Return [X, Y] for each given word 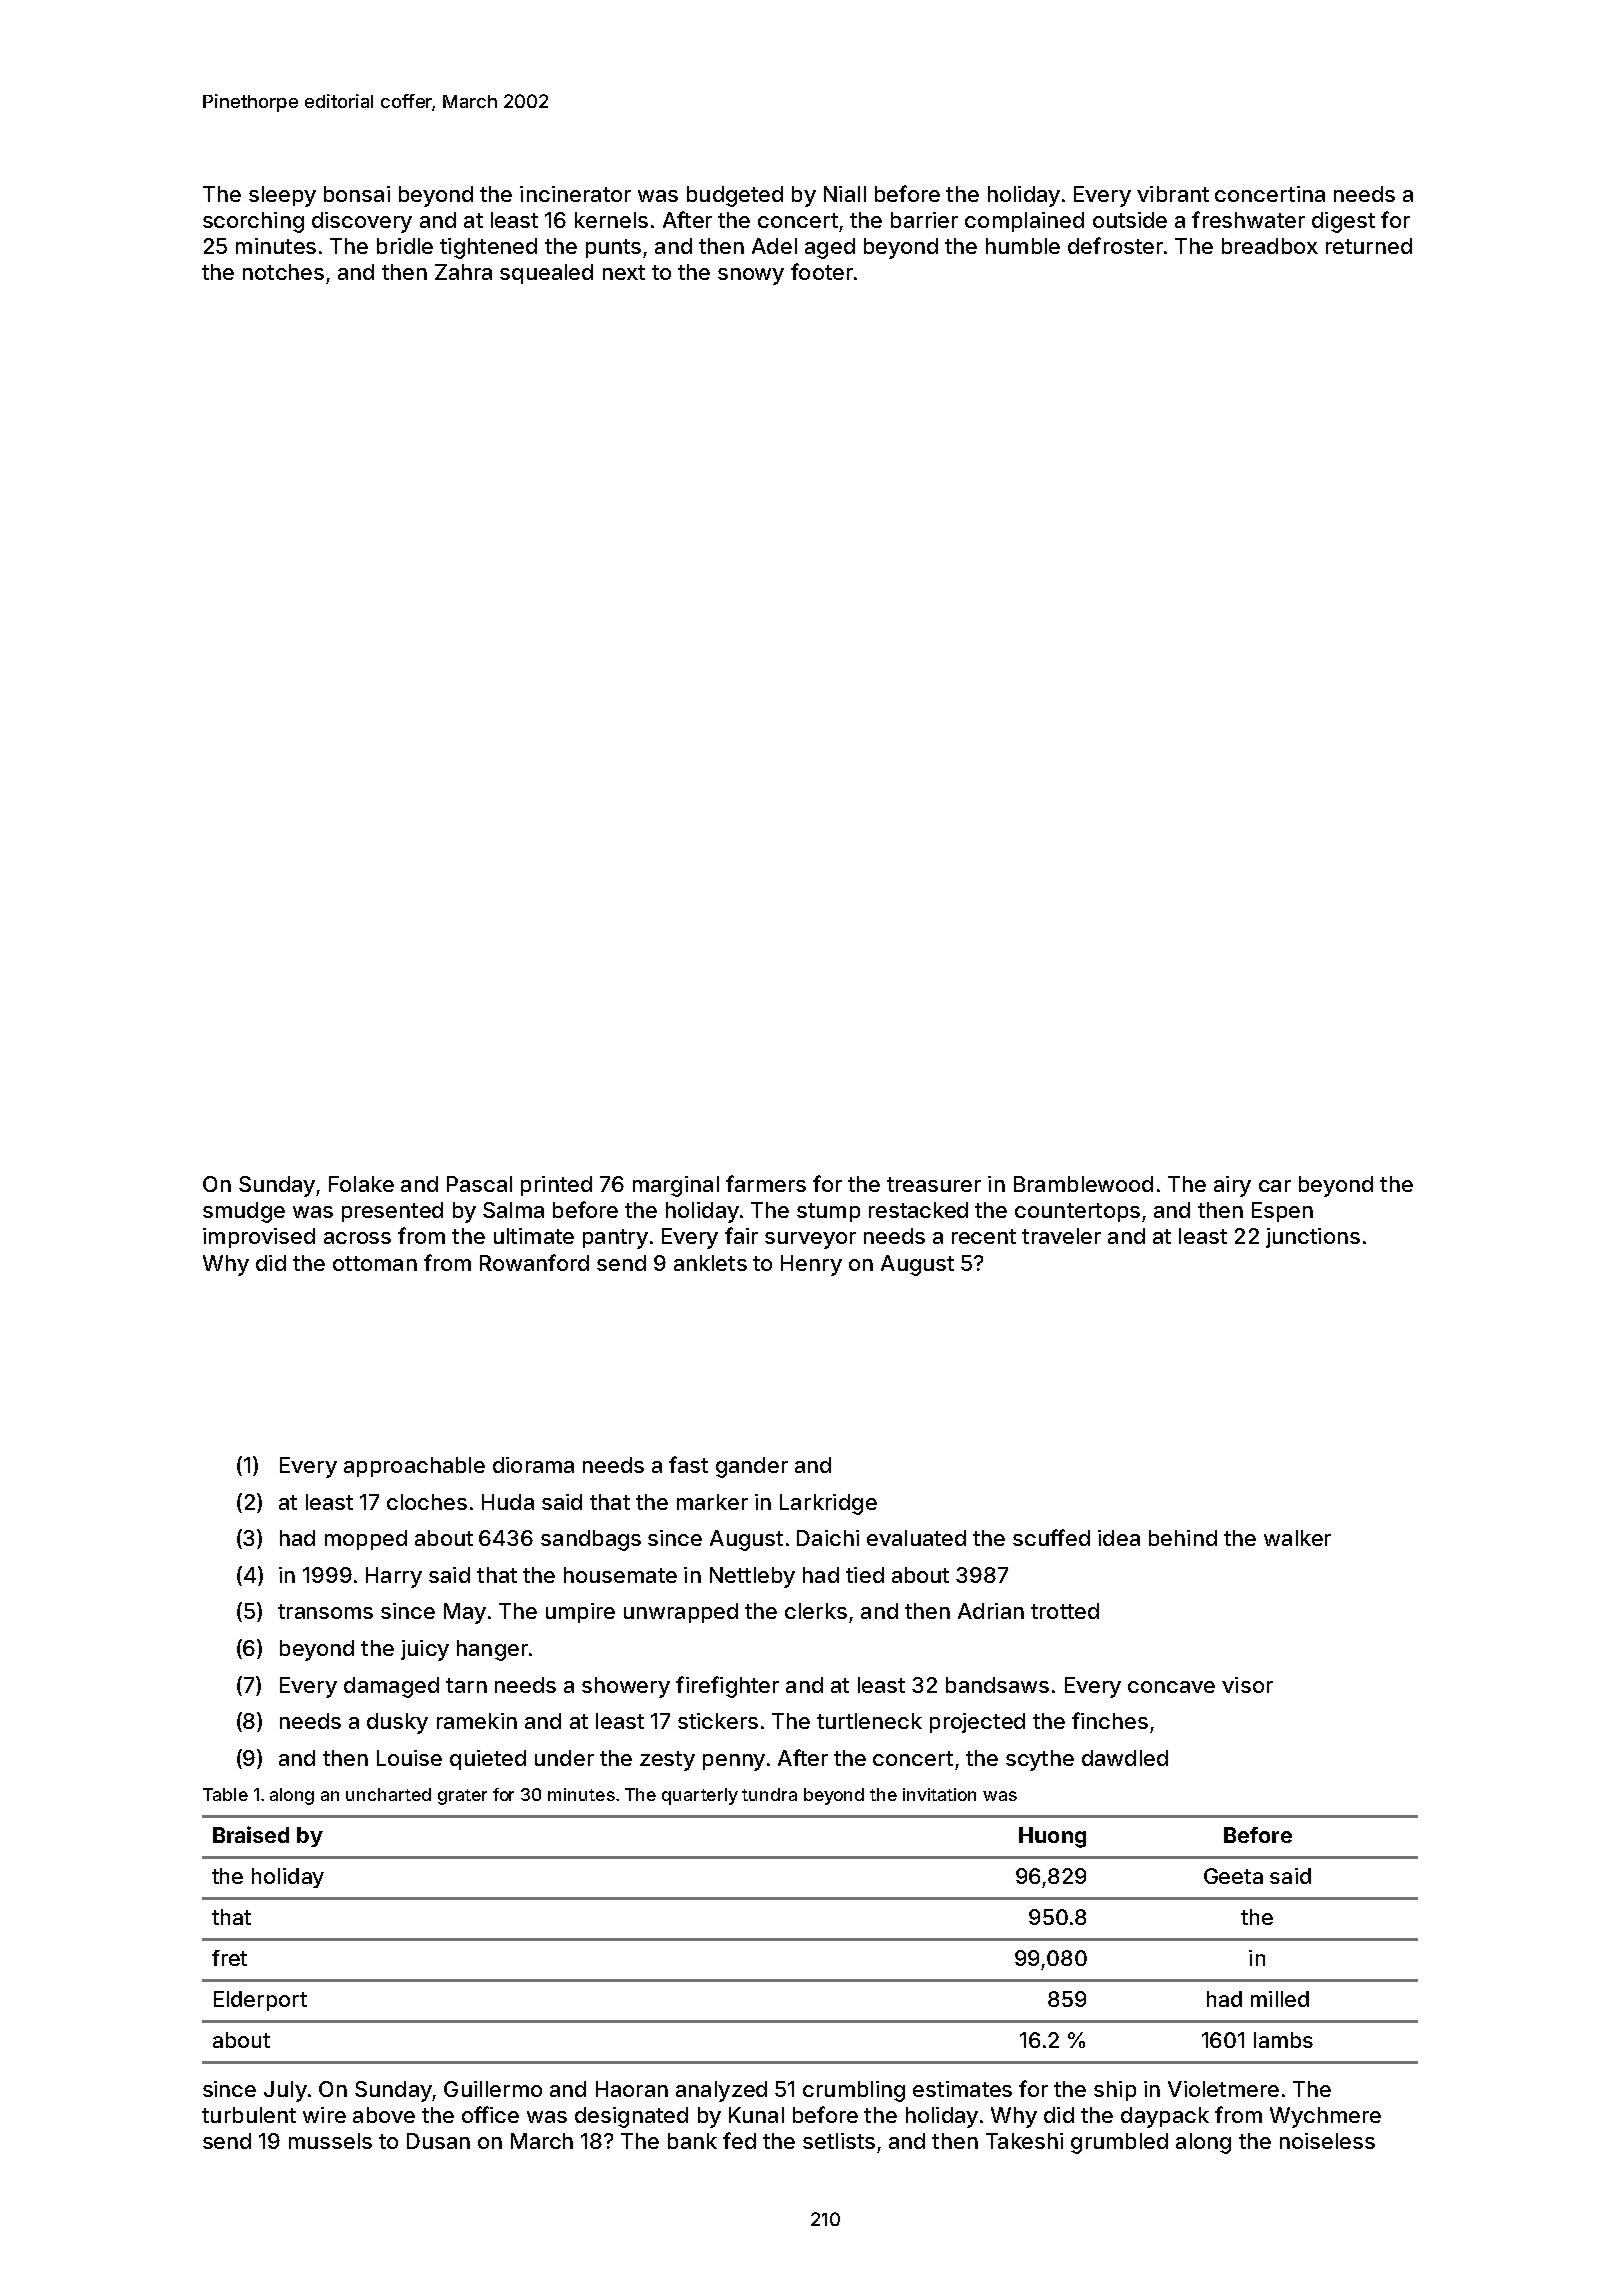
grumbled [1119, 2143]
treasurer [934, 1184]
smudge [244, 1212]
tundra [769, 1794]
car [1275, 1186]
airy [1232, 1186]
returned [1369, 246]
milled [1280, 1999]
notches [283, 272]
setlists [839, 2141]
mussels [330, 2141]
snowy [751, 276]
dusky [397, 1723]
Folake [361, 1184]
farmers [766, 1183]
